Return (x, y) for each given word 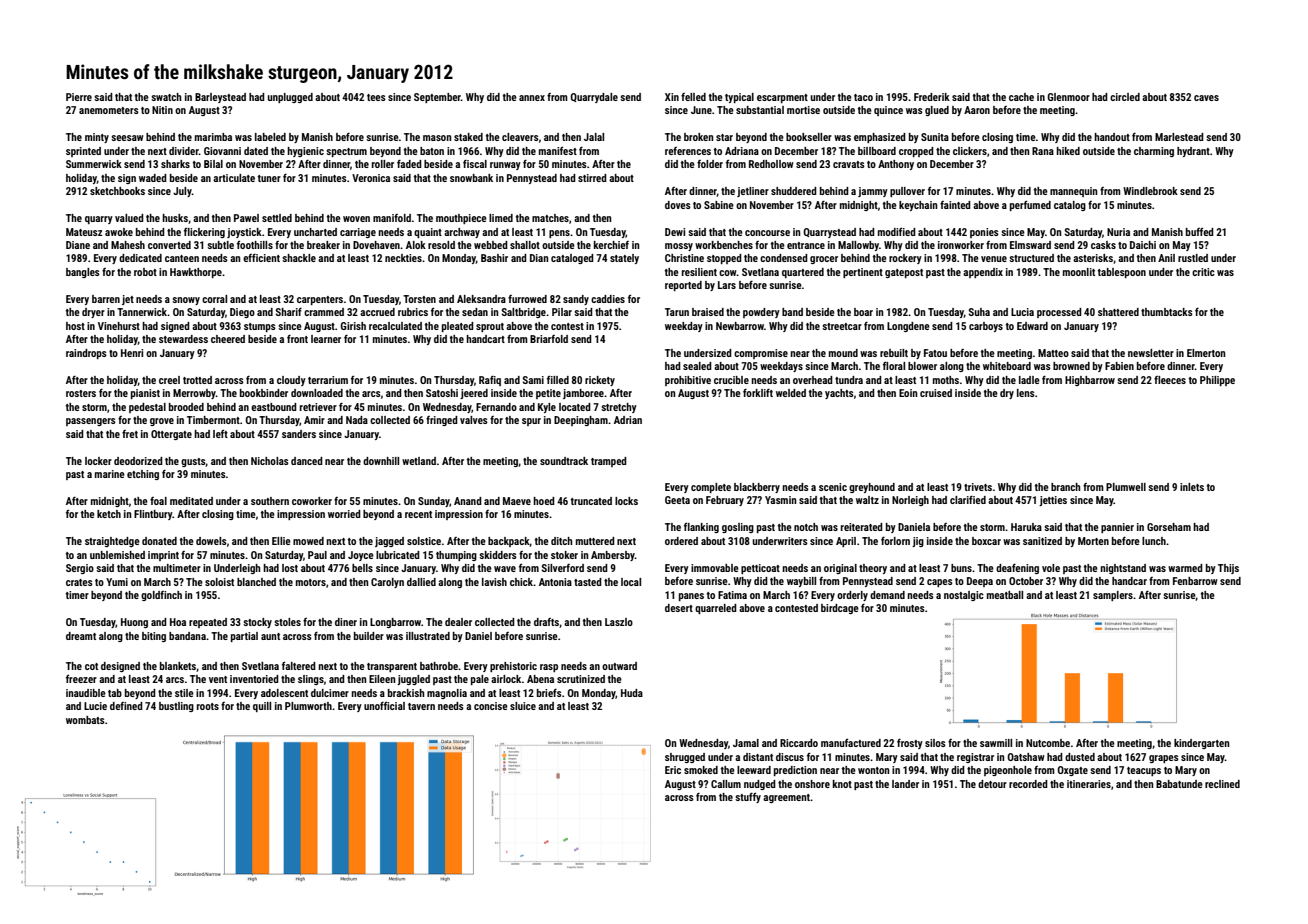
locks (626, 501)
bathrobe (439, 666)
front (297, 339)
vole (1051, 568)
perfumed (1030, 205)
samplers (1113, 596)
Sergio (80, 569)
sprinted (83, 152)
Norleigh (910, 501)
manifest (558, 150)
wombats (85, 720)
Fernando (496, 407)
